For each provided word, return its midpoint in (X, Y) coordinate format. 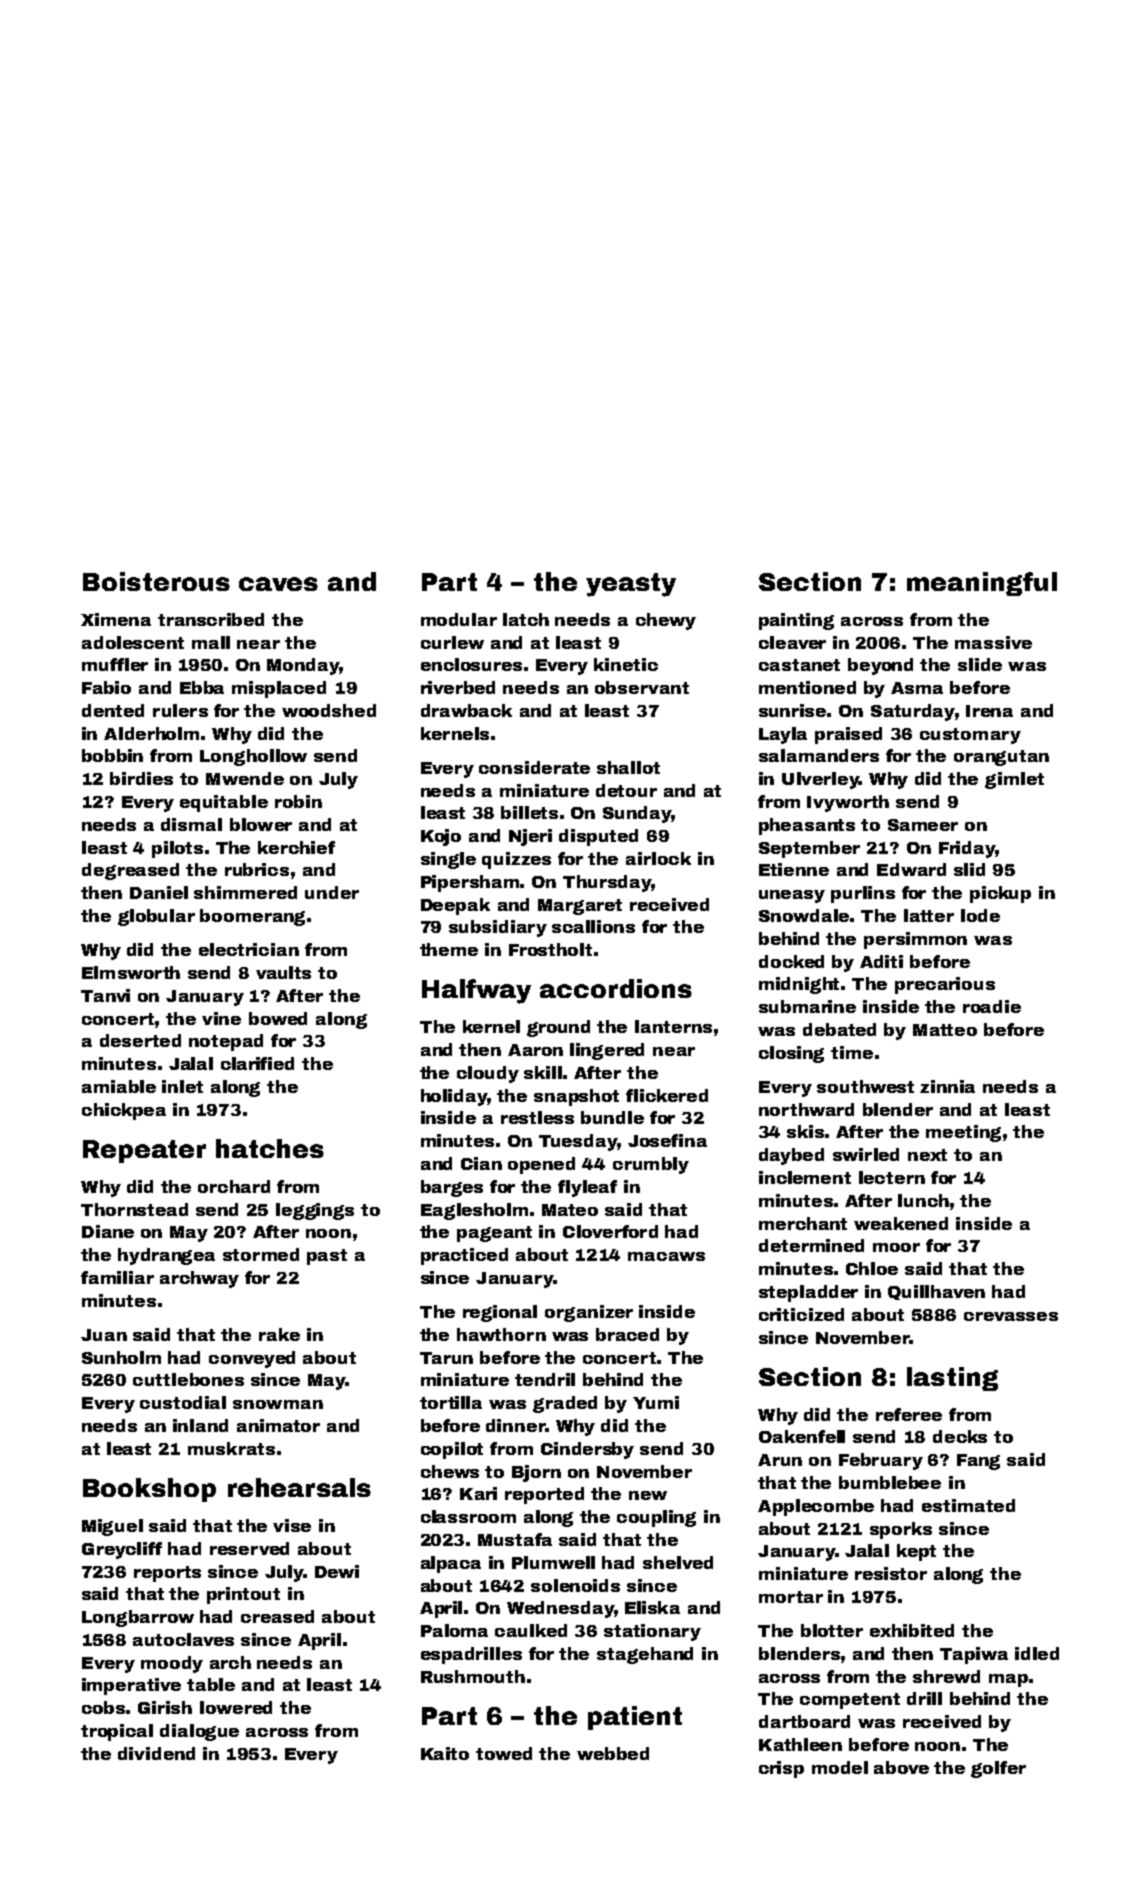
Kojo (441, 837)
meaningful (982, 584)
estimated (968, 1505)
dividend (156, 1753)
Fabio (106, 687)
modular (459, 619)
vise (292, 1525)
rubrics (257, 869)
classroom (468, 1516)
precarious (945, 985)
